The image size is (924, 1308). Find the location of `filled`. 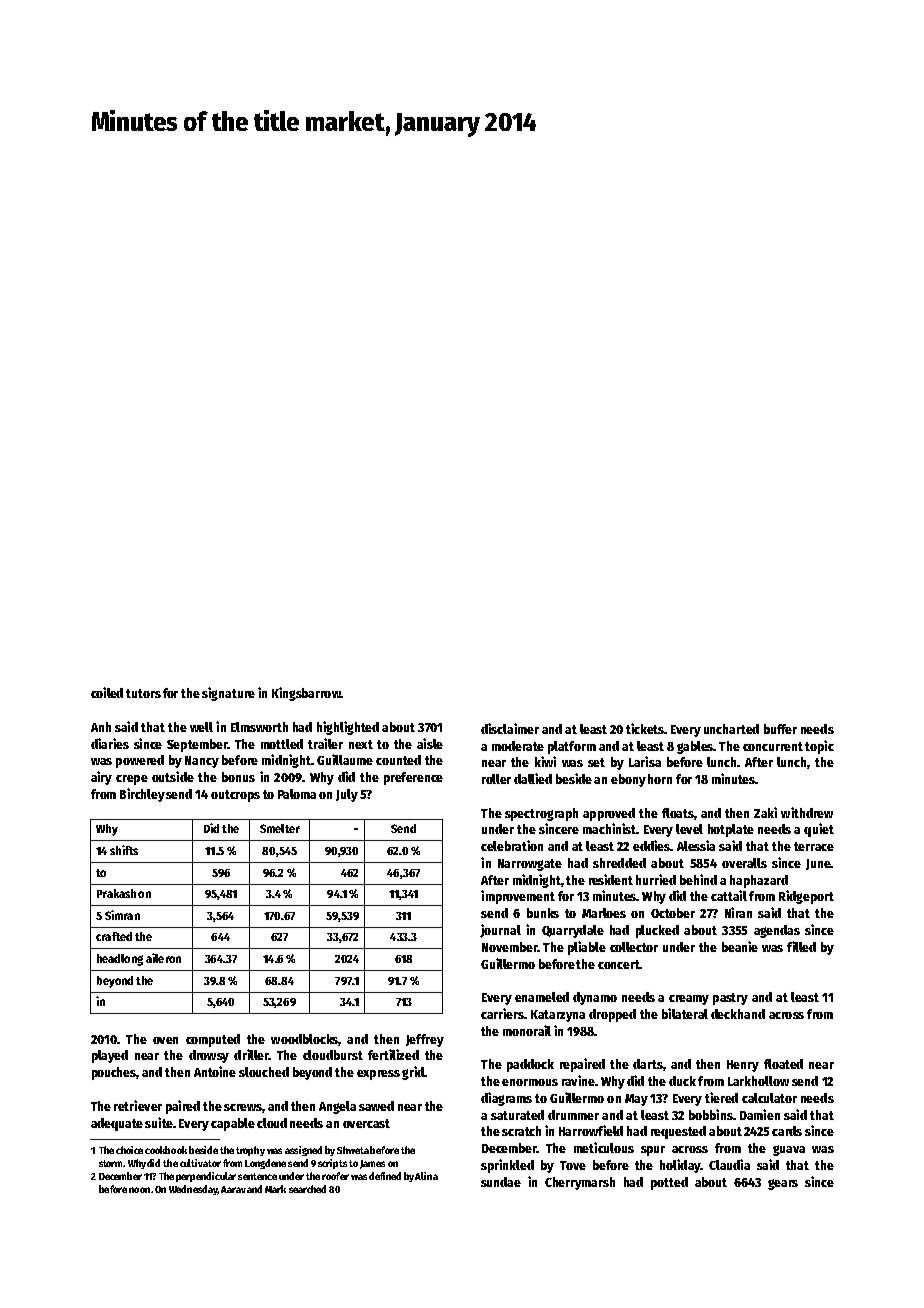

filled is located at coordinates (801, 946).
